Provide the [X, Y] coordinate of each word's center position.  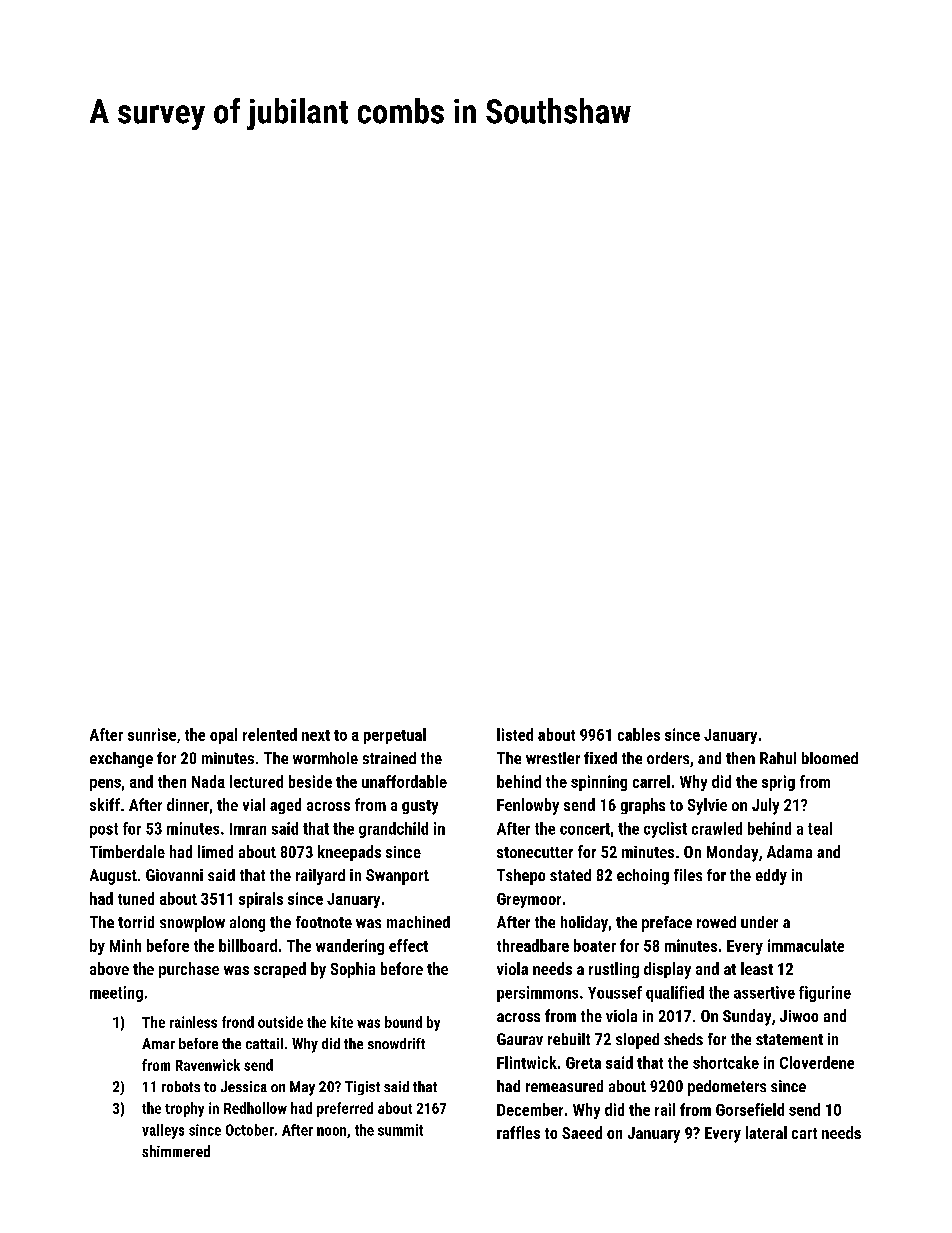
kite [342, 1022]
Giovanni [174, 875]
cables [639, 734]
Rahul [778, 758]
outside [280, 1022]
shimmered [176, 1151]
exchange [121, 760]
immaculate [806, 945]
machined [418, 922]
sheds [683, 1039]
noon [331, 1131]
